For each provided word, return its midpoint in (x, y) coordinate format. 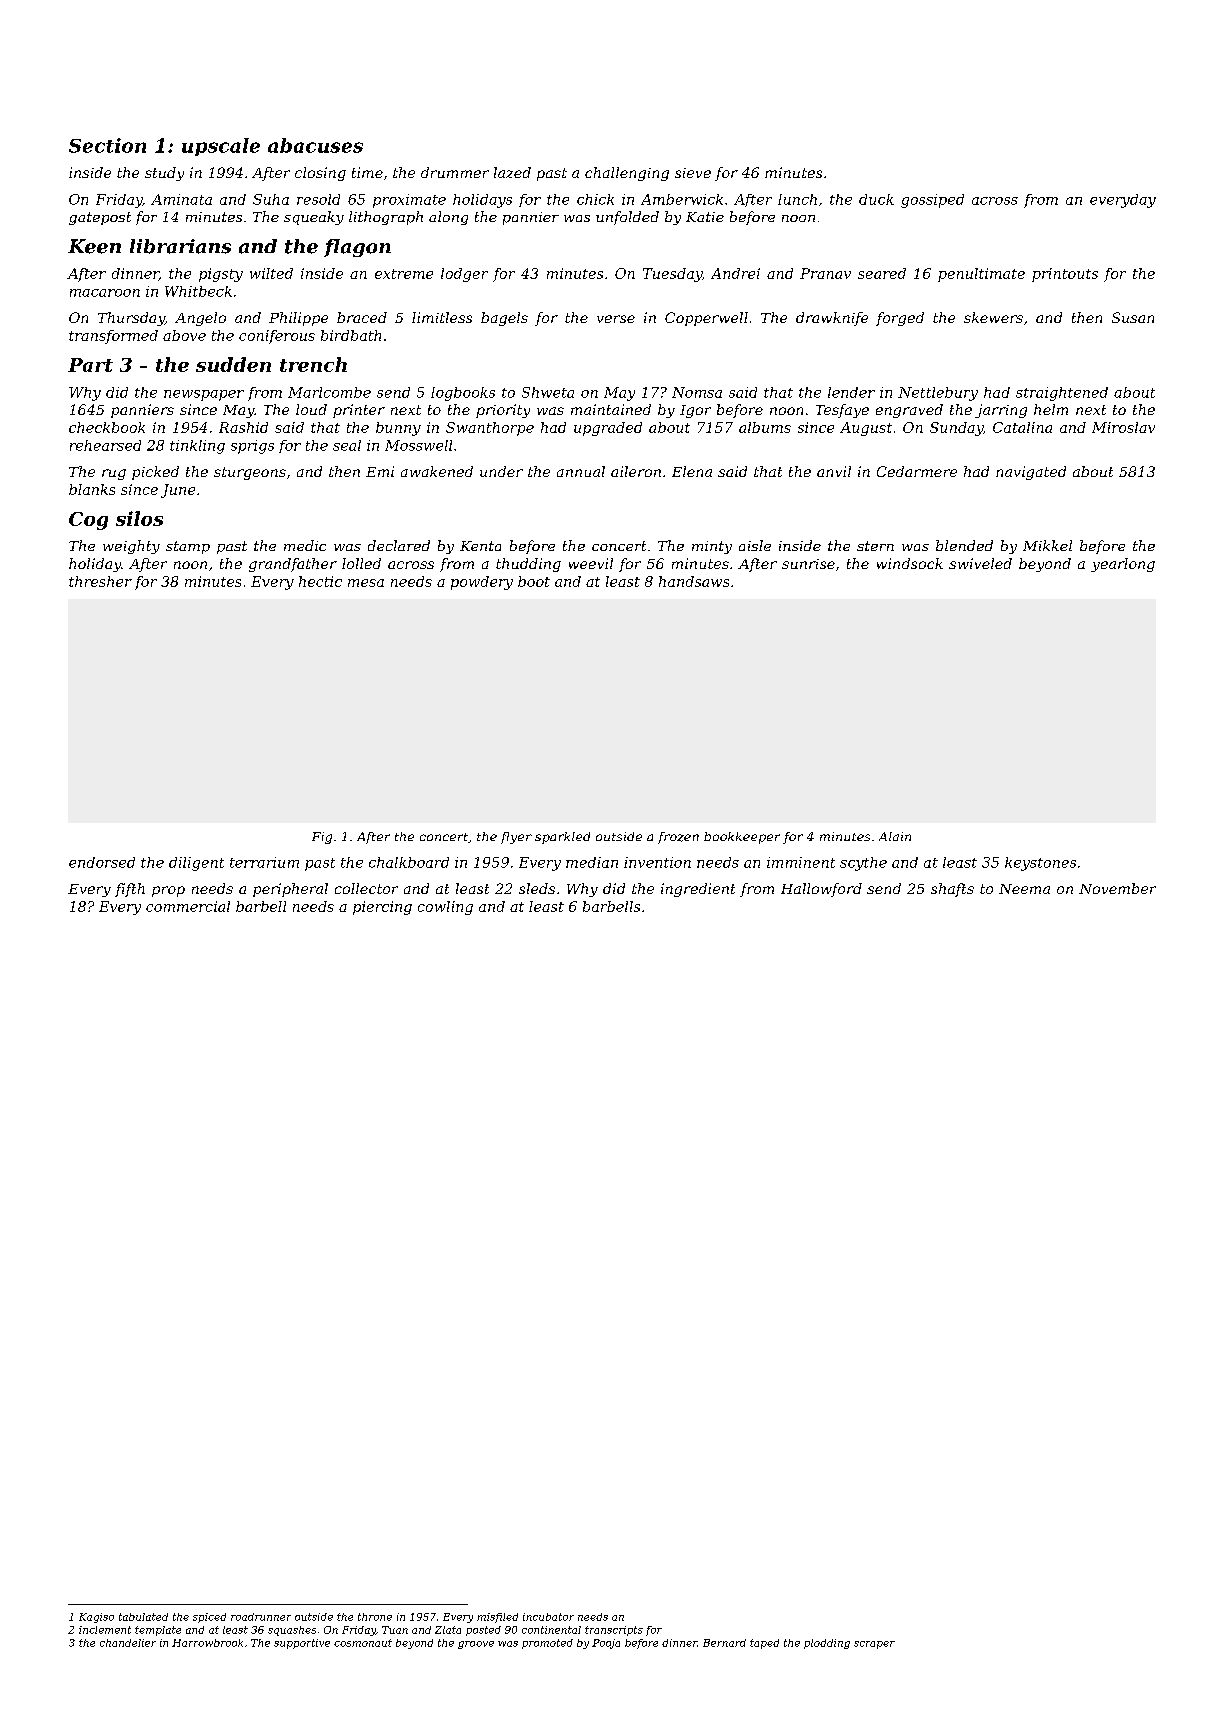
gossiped (932, 201)
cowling (445, 908)
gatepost (100, 218)
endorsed (102, 862)
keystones (1040, 864)
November (1117, 888)
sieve (693, 173)
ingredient (698, 890)
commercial (188, 906)
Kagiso (96, 1618)
